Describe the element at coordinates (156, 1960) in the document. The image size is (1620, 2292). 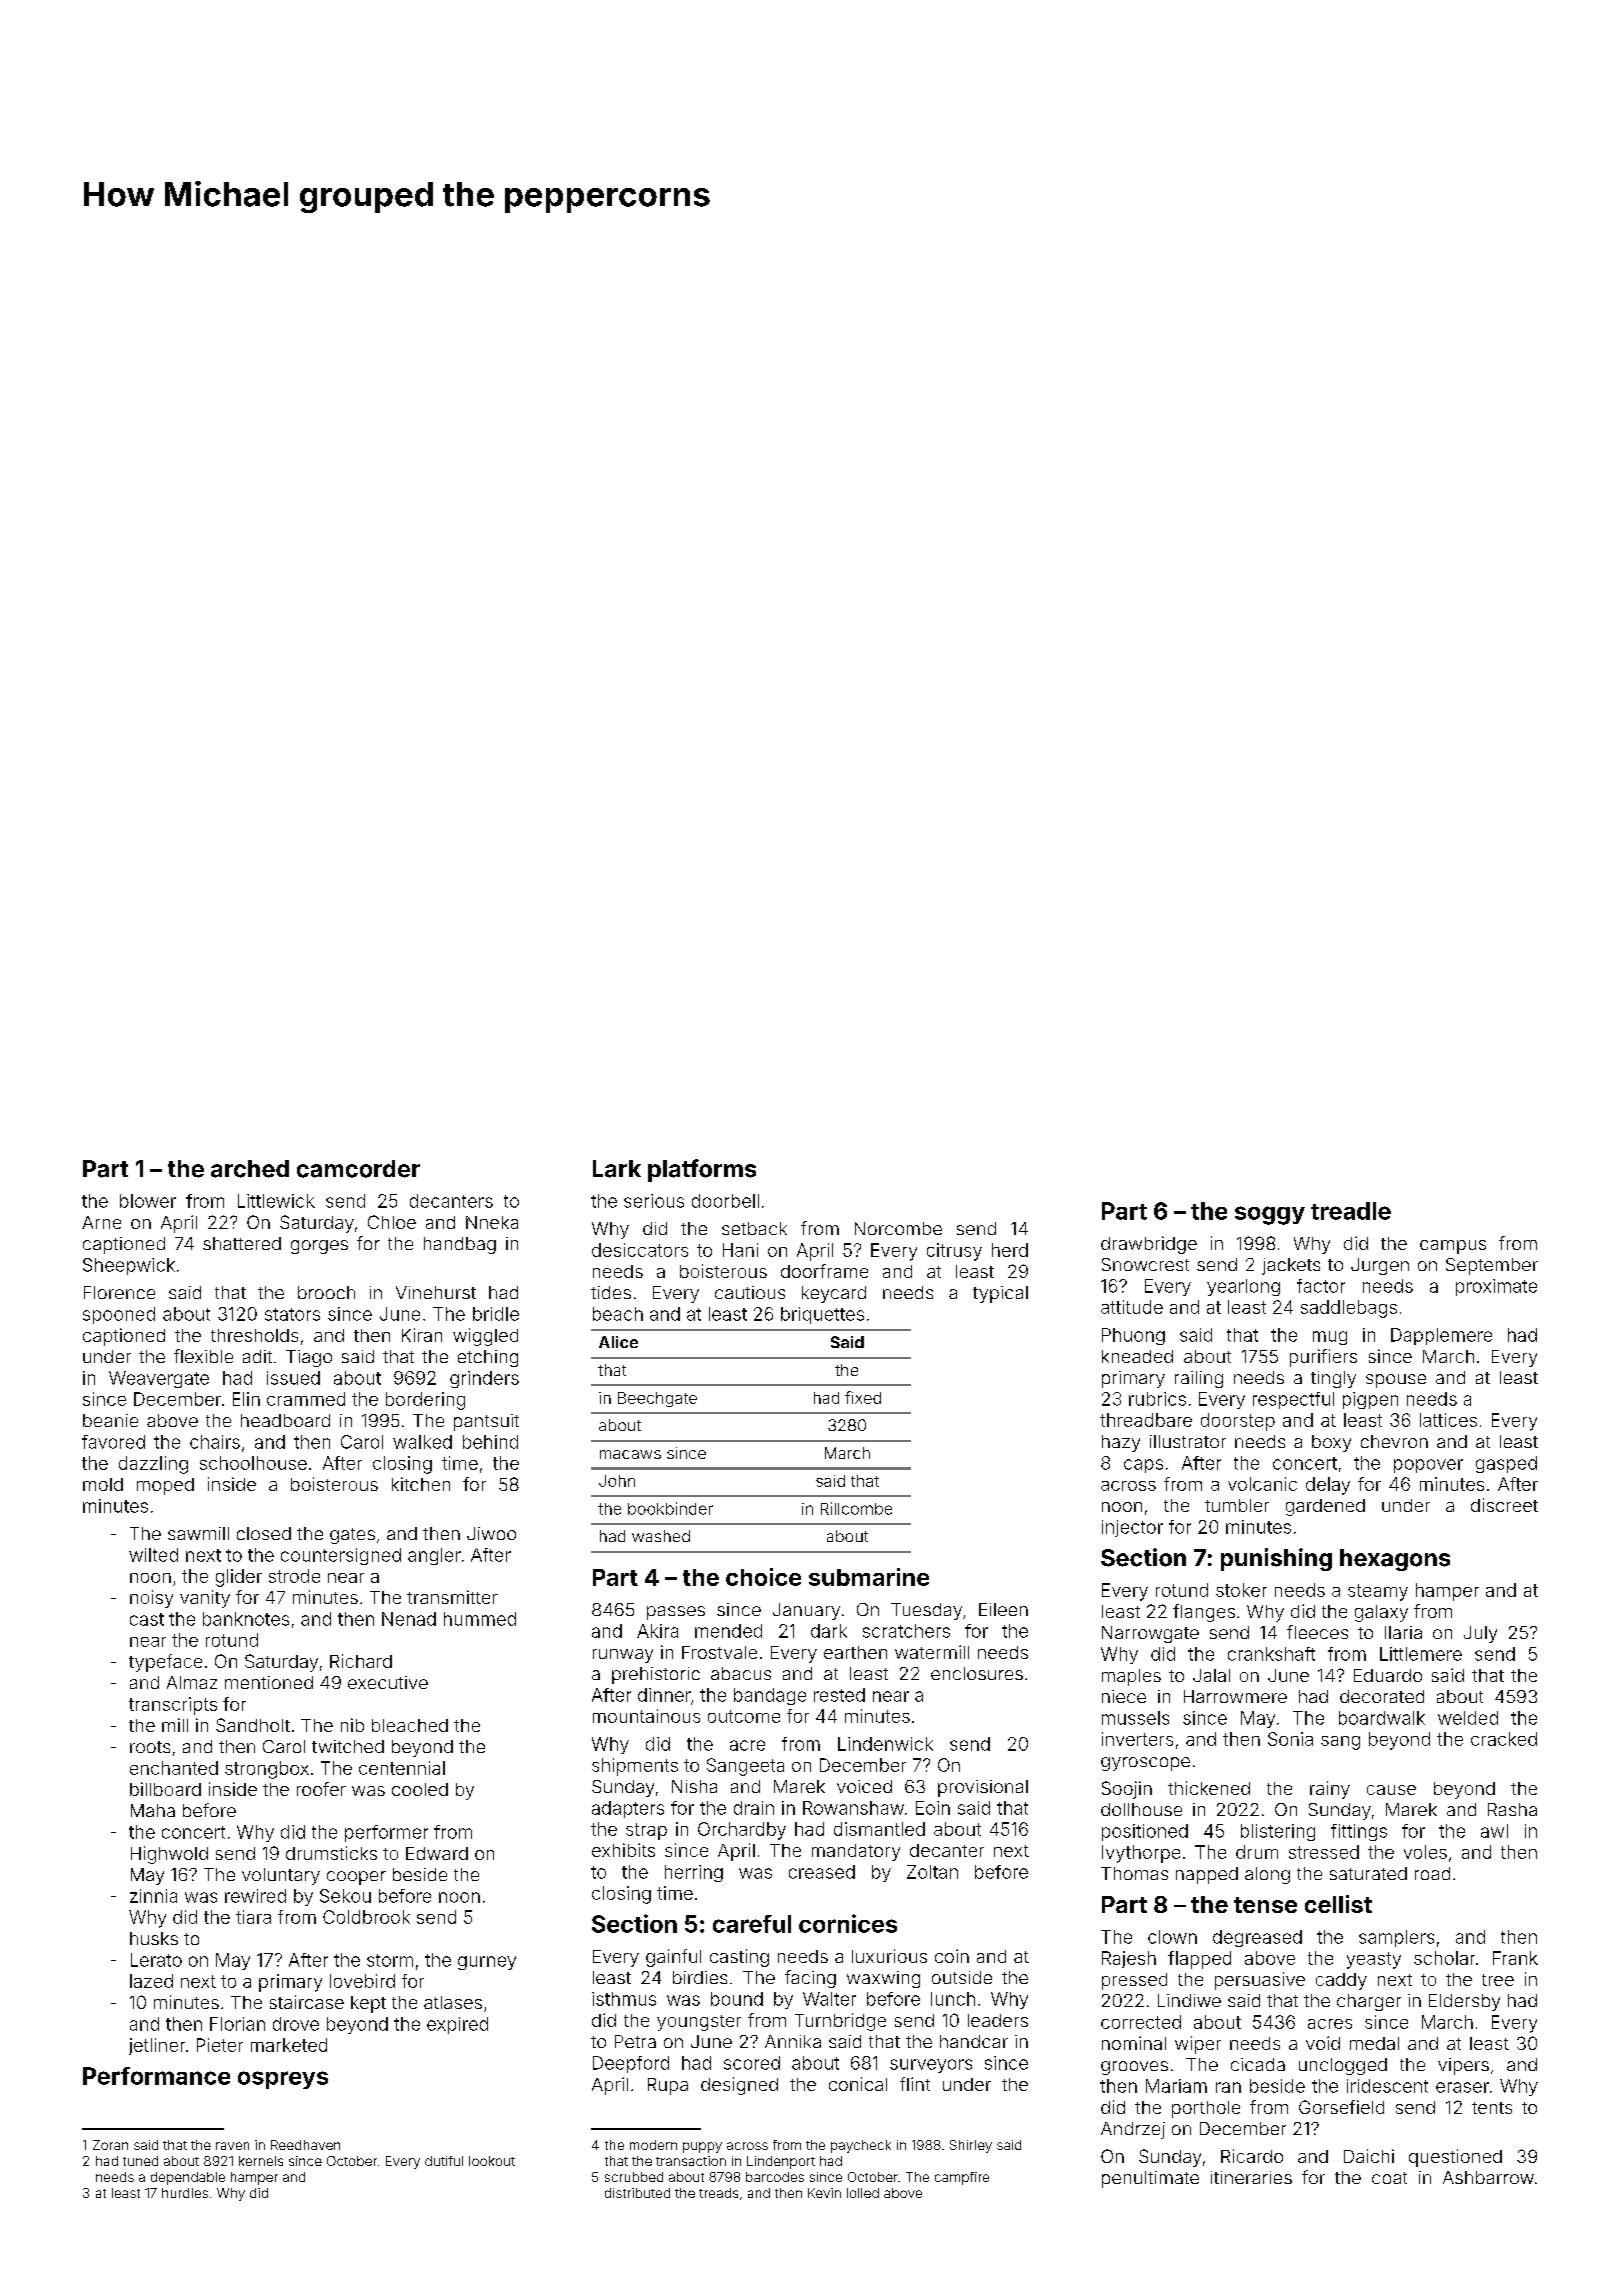
I see `Lerato` at that location.
